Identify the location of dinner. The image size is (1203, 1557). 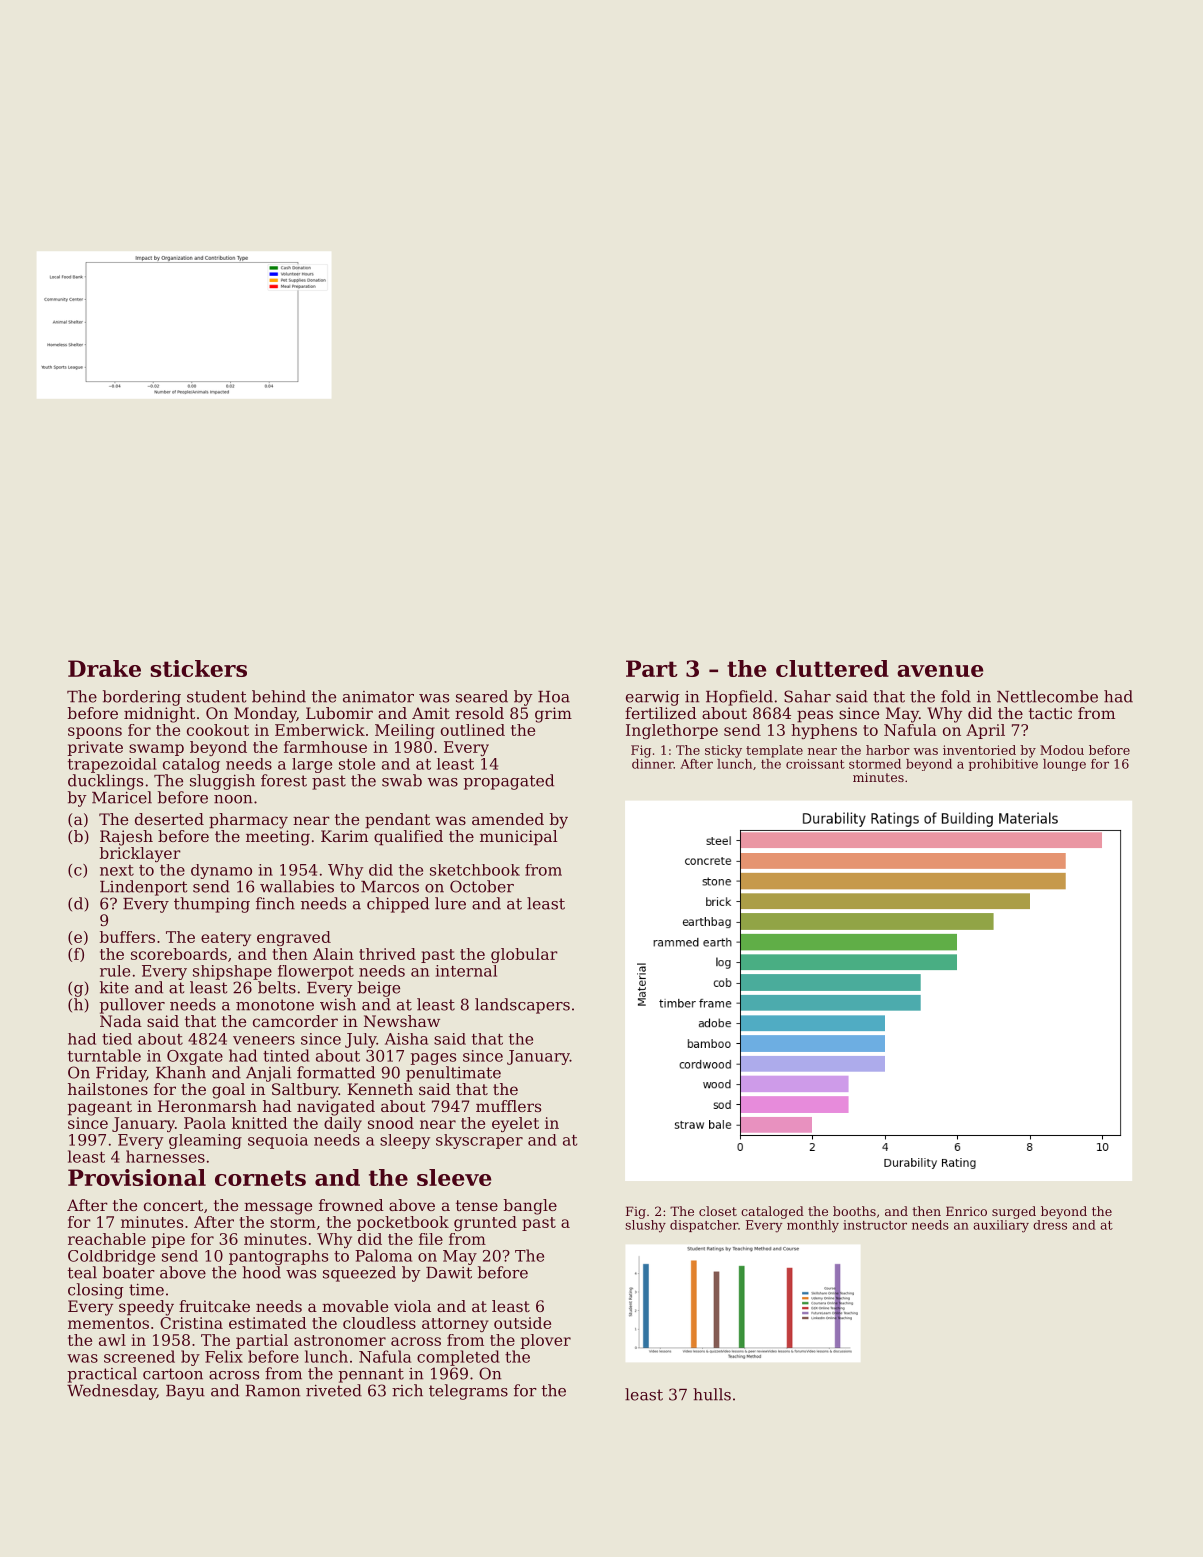
(653, 764).
